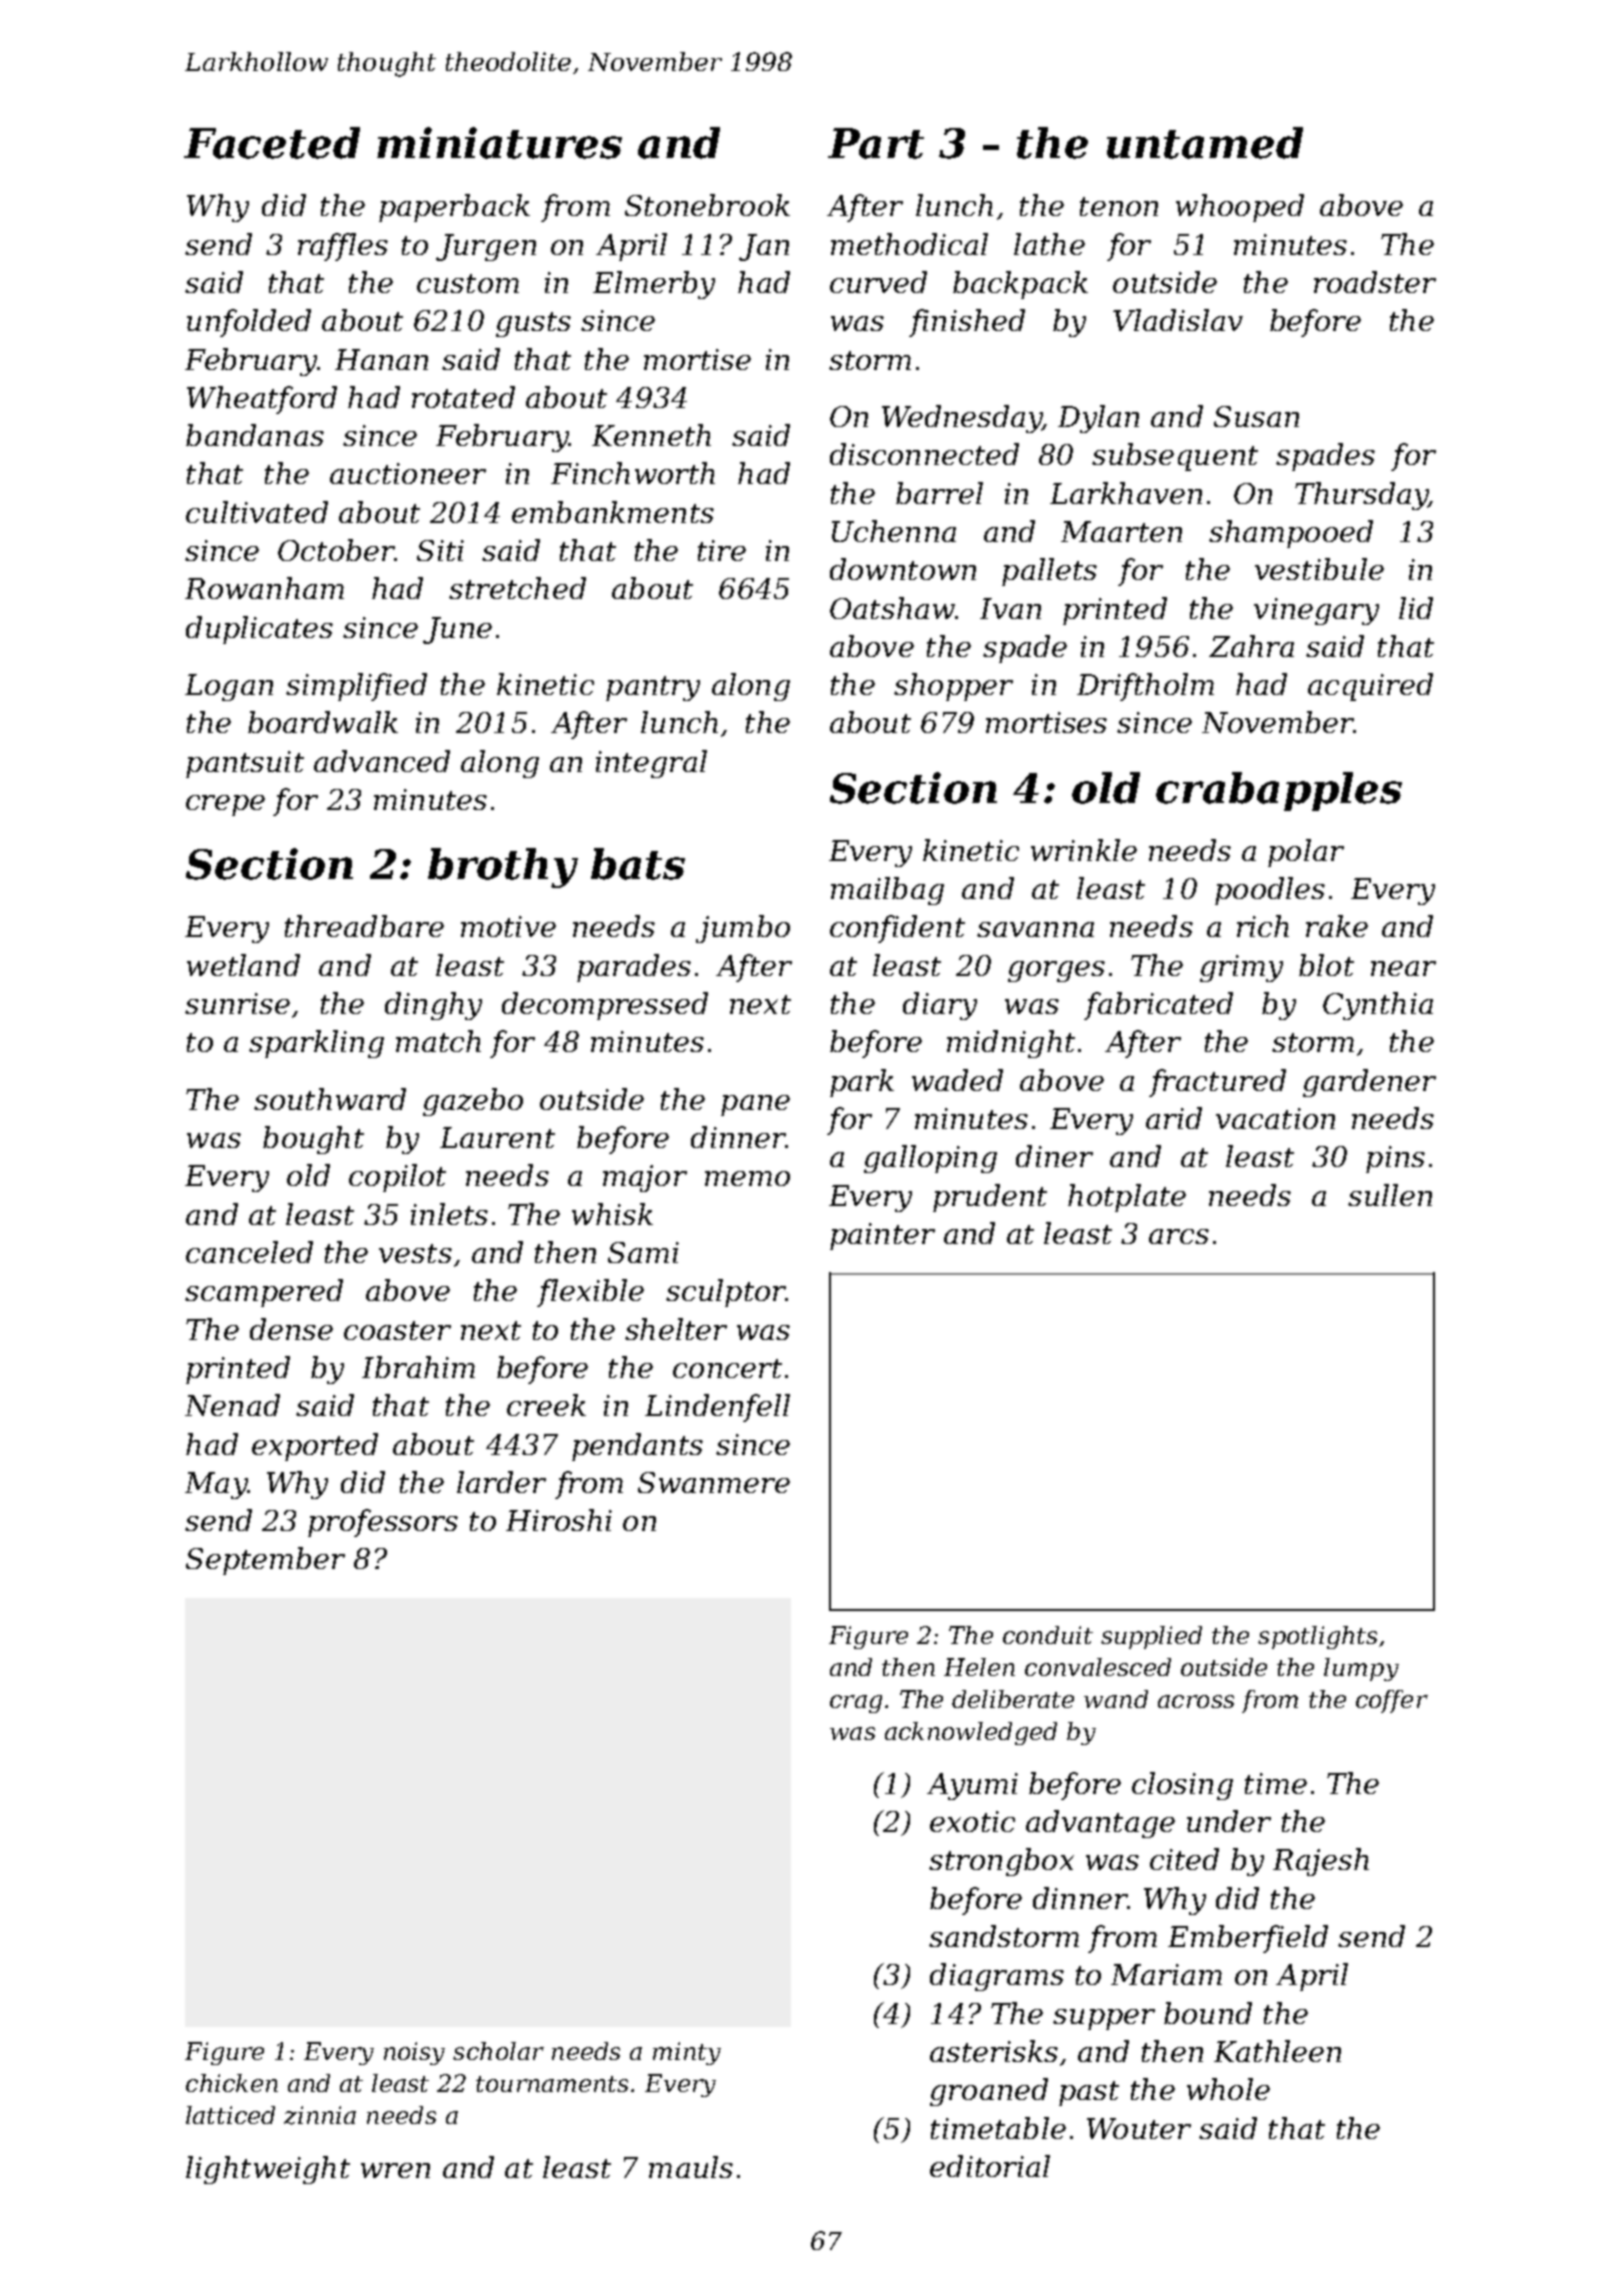  I want to click on noisy, so click(414, 2053).
